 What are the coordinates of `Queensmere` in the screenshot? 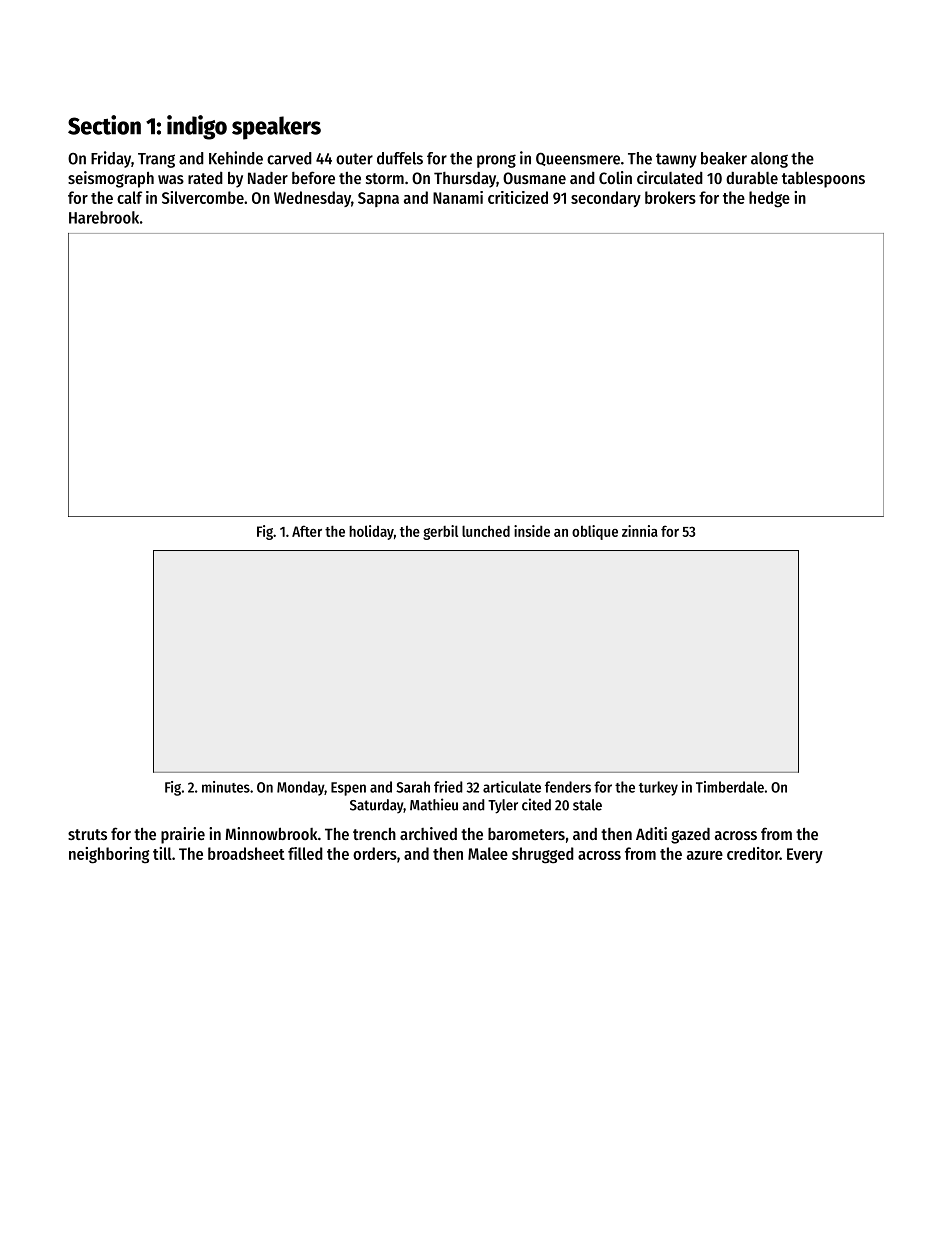 It's located at (578, 159).
